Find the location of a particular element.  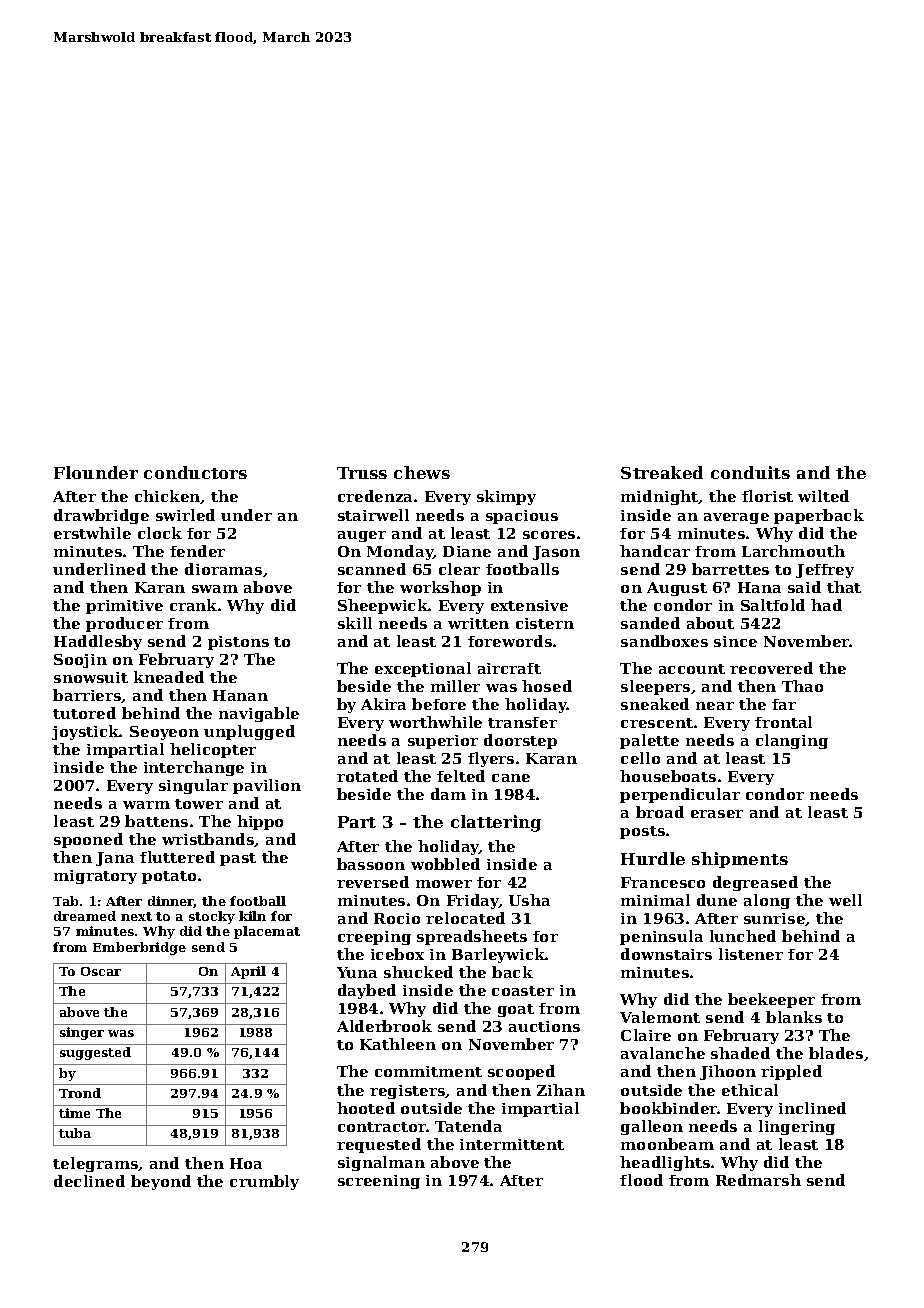

Truss is located at coordinates (362, 473).
